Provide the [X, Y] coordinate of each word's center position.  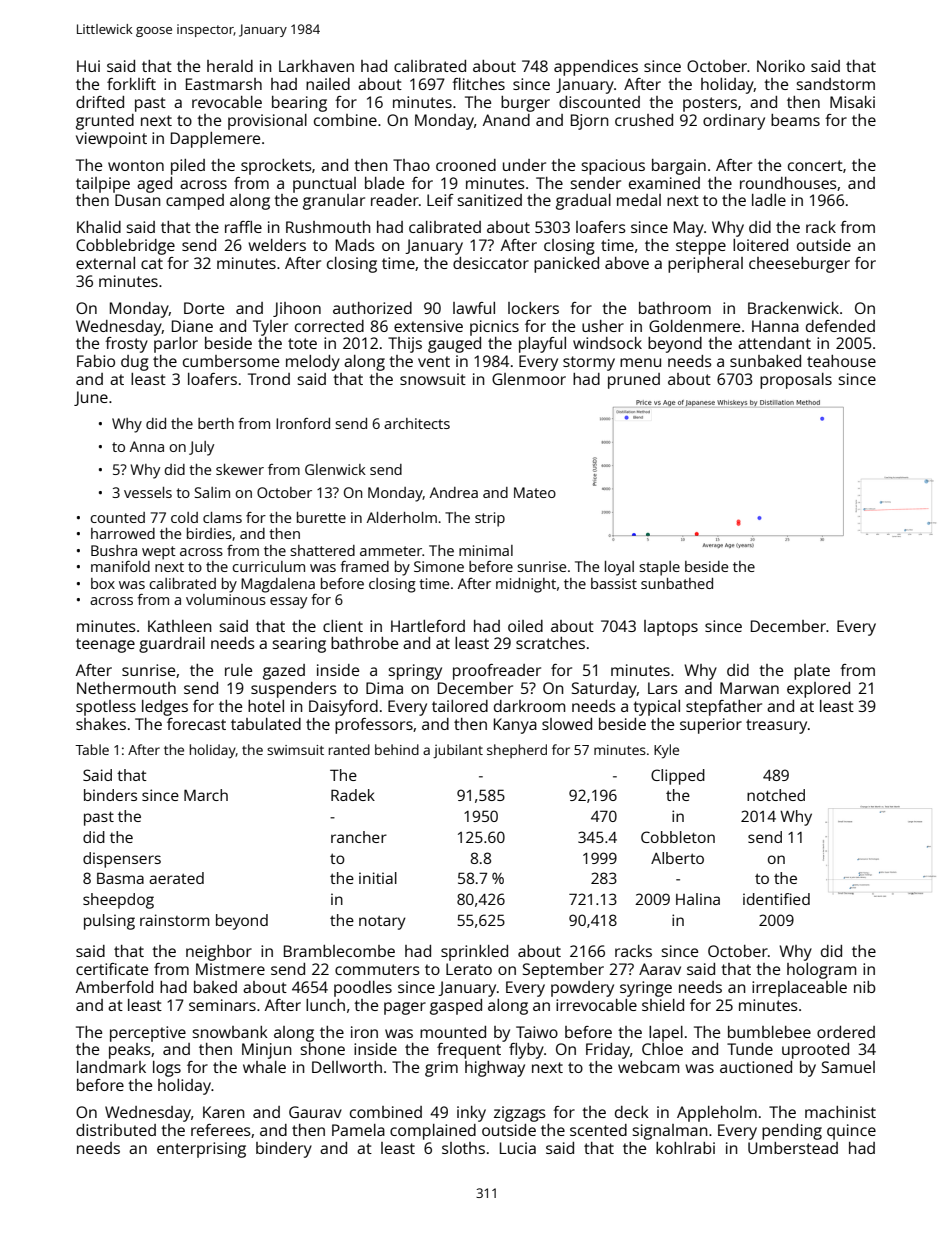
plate [812, 672]
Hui [88, 66]
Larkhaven [316, 66]
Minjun [267, 1051]
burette [321, 517]
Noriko [781, 66]
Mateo [535, 492]
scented [598, 1130]
